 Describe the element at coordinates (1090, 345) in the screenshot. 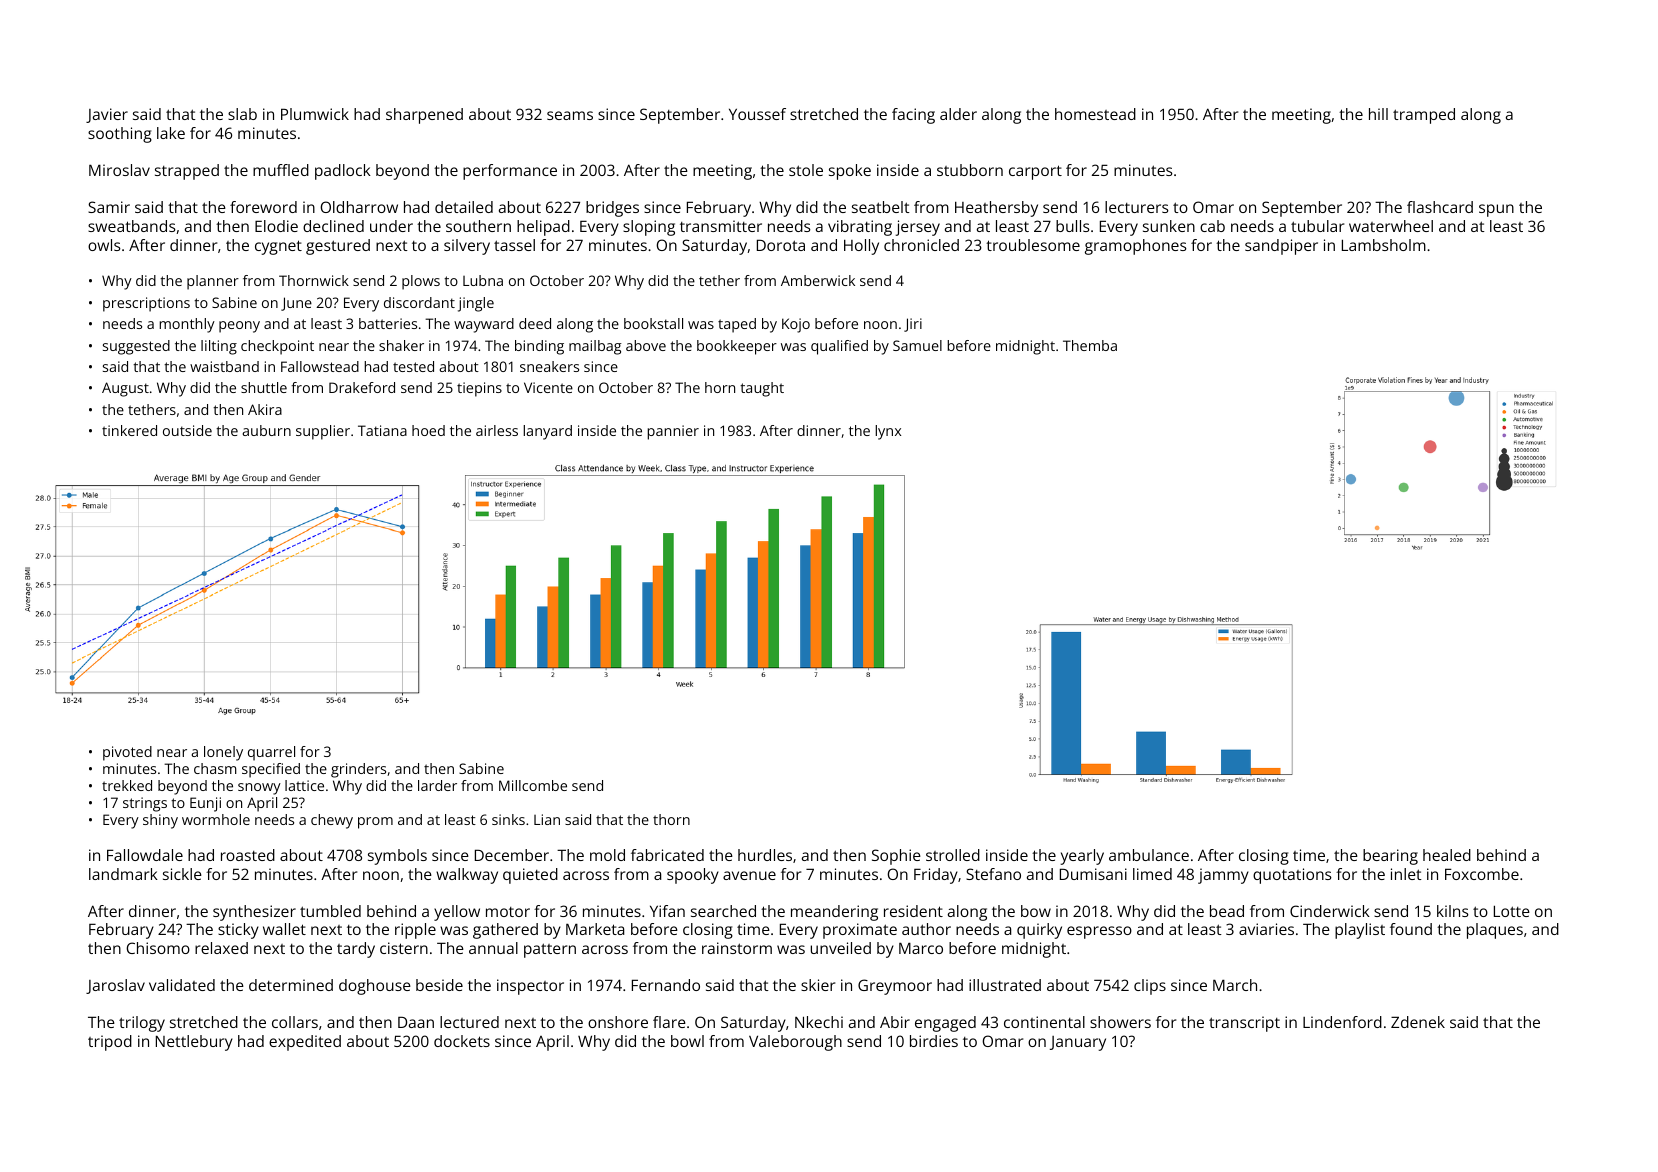

I see `Themba` at that location.
